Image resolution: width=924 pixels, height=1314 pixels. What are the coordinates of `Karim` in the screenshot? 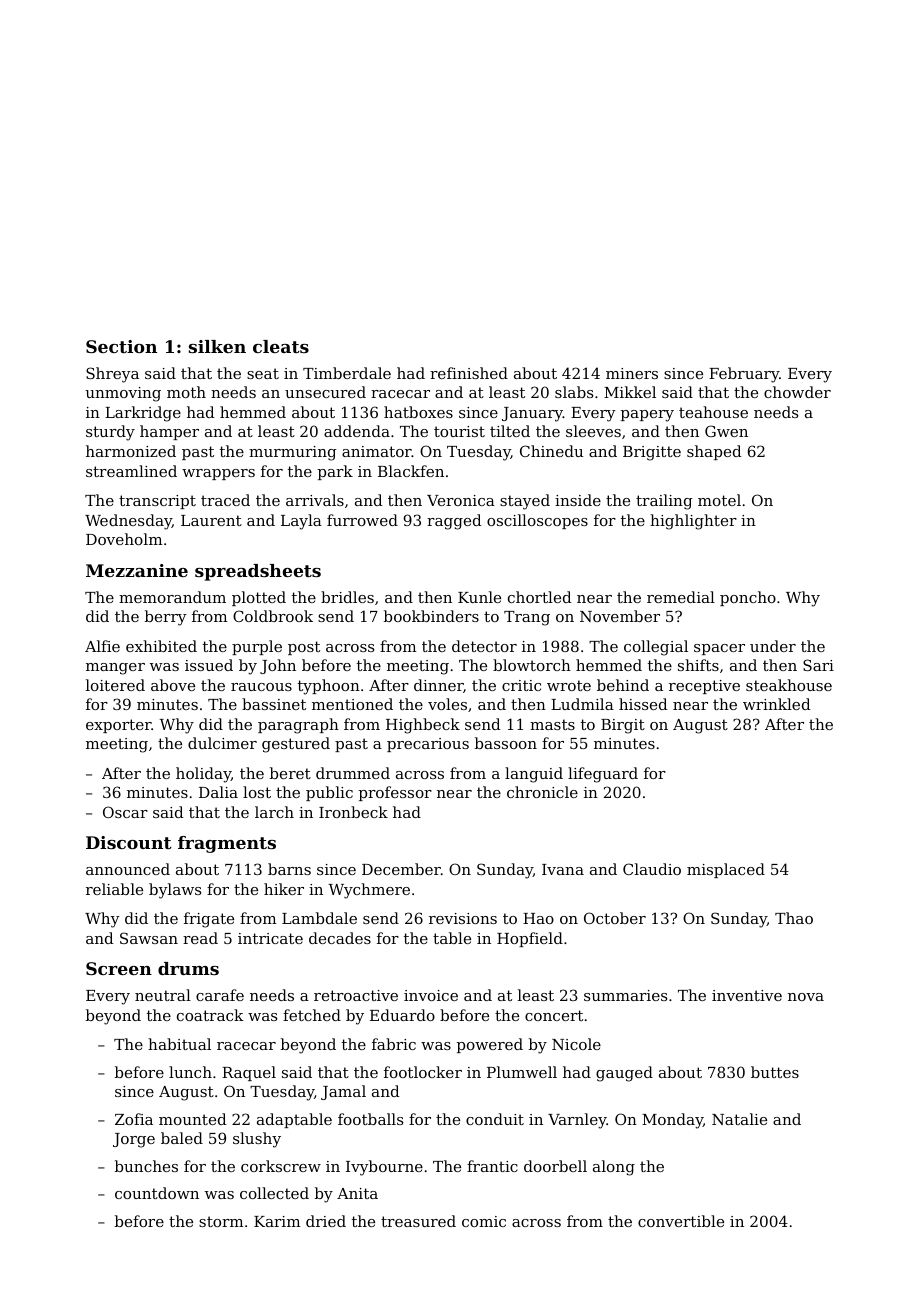 It's located at (277, 1221).
